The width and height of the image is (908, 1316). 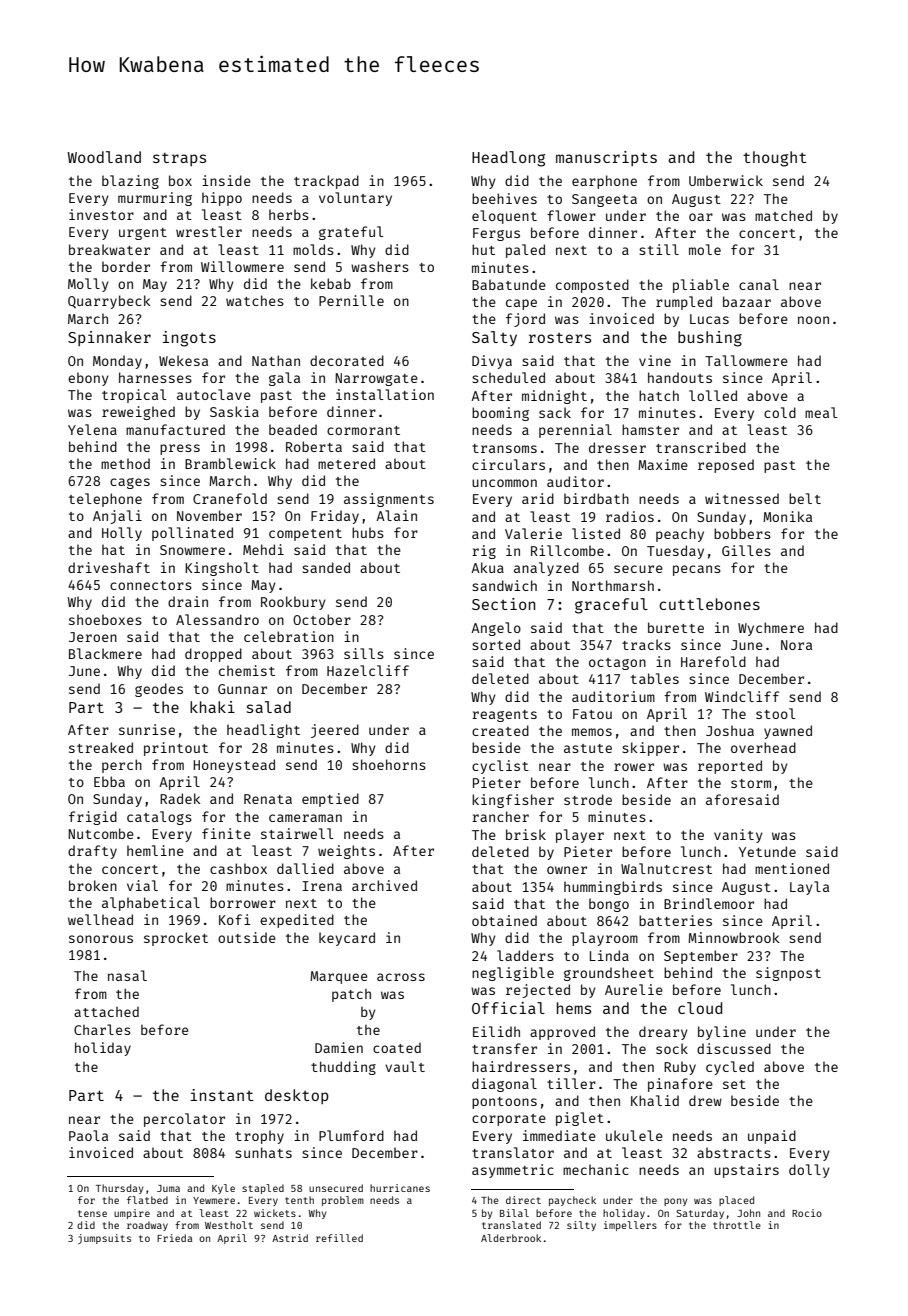 I want to click on skipper, so click(x=650, y=749).
